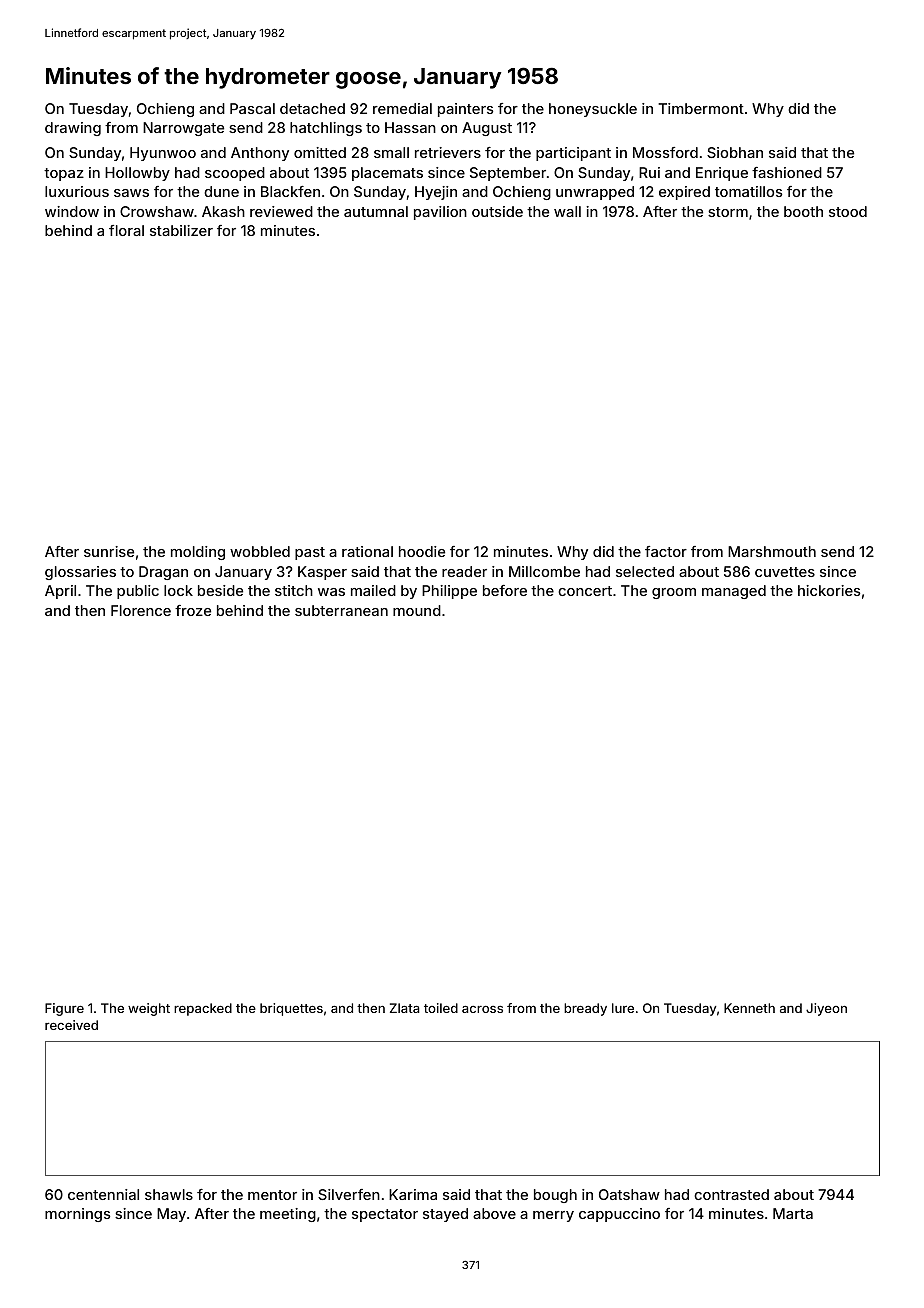  Describe the element at coordinates (567, 211) in the document. I see `wall` at that location.
